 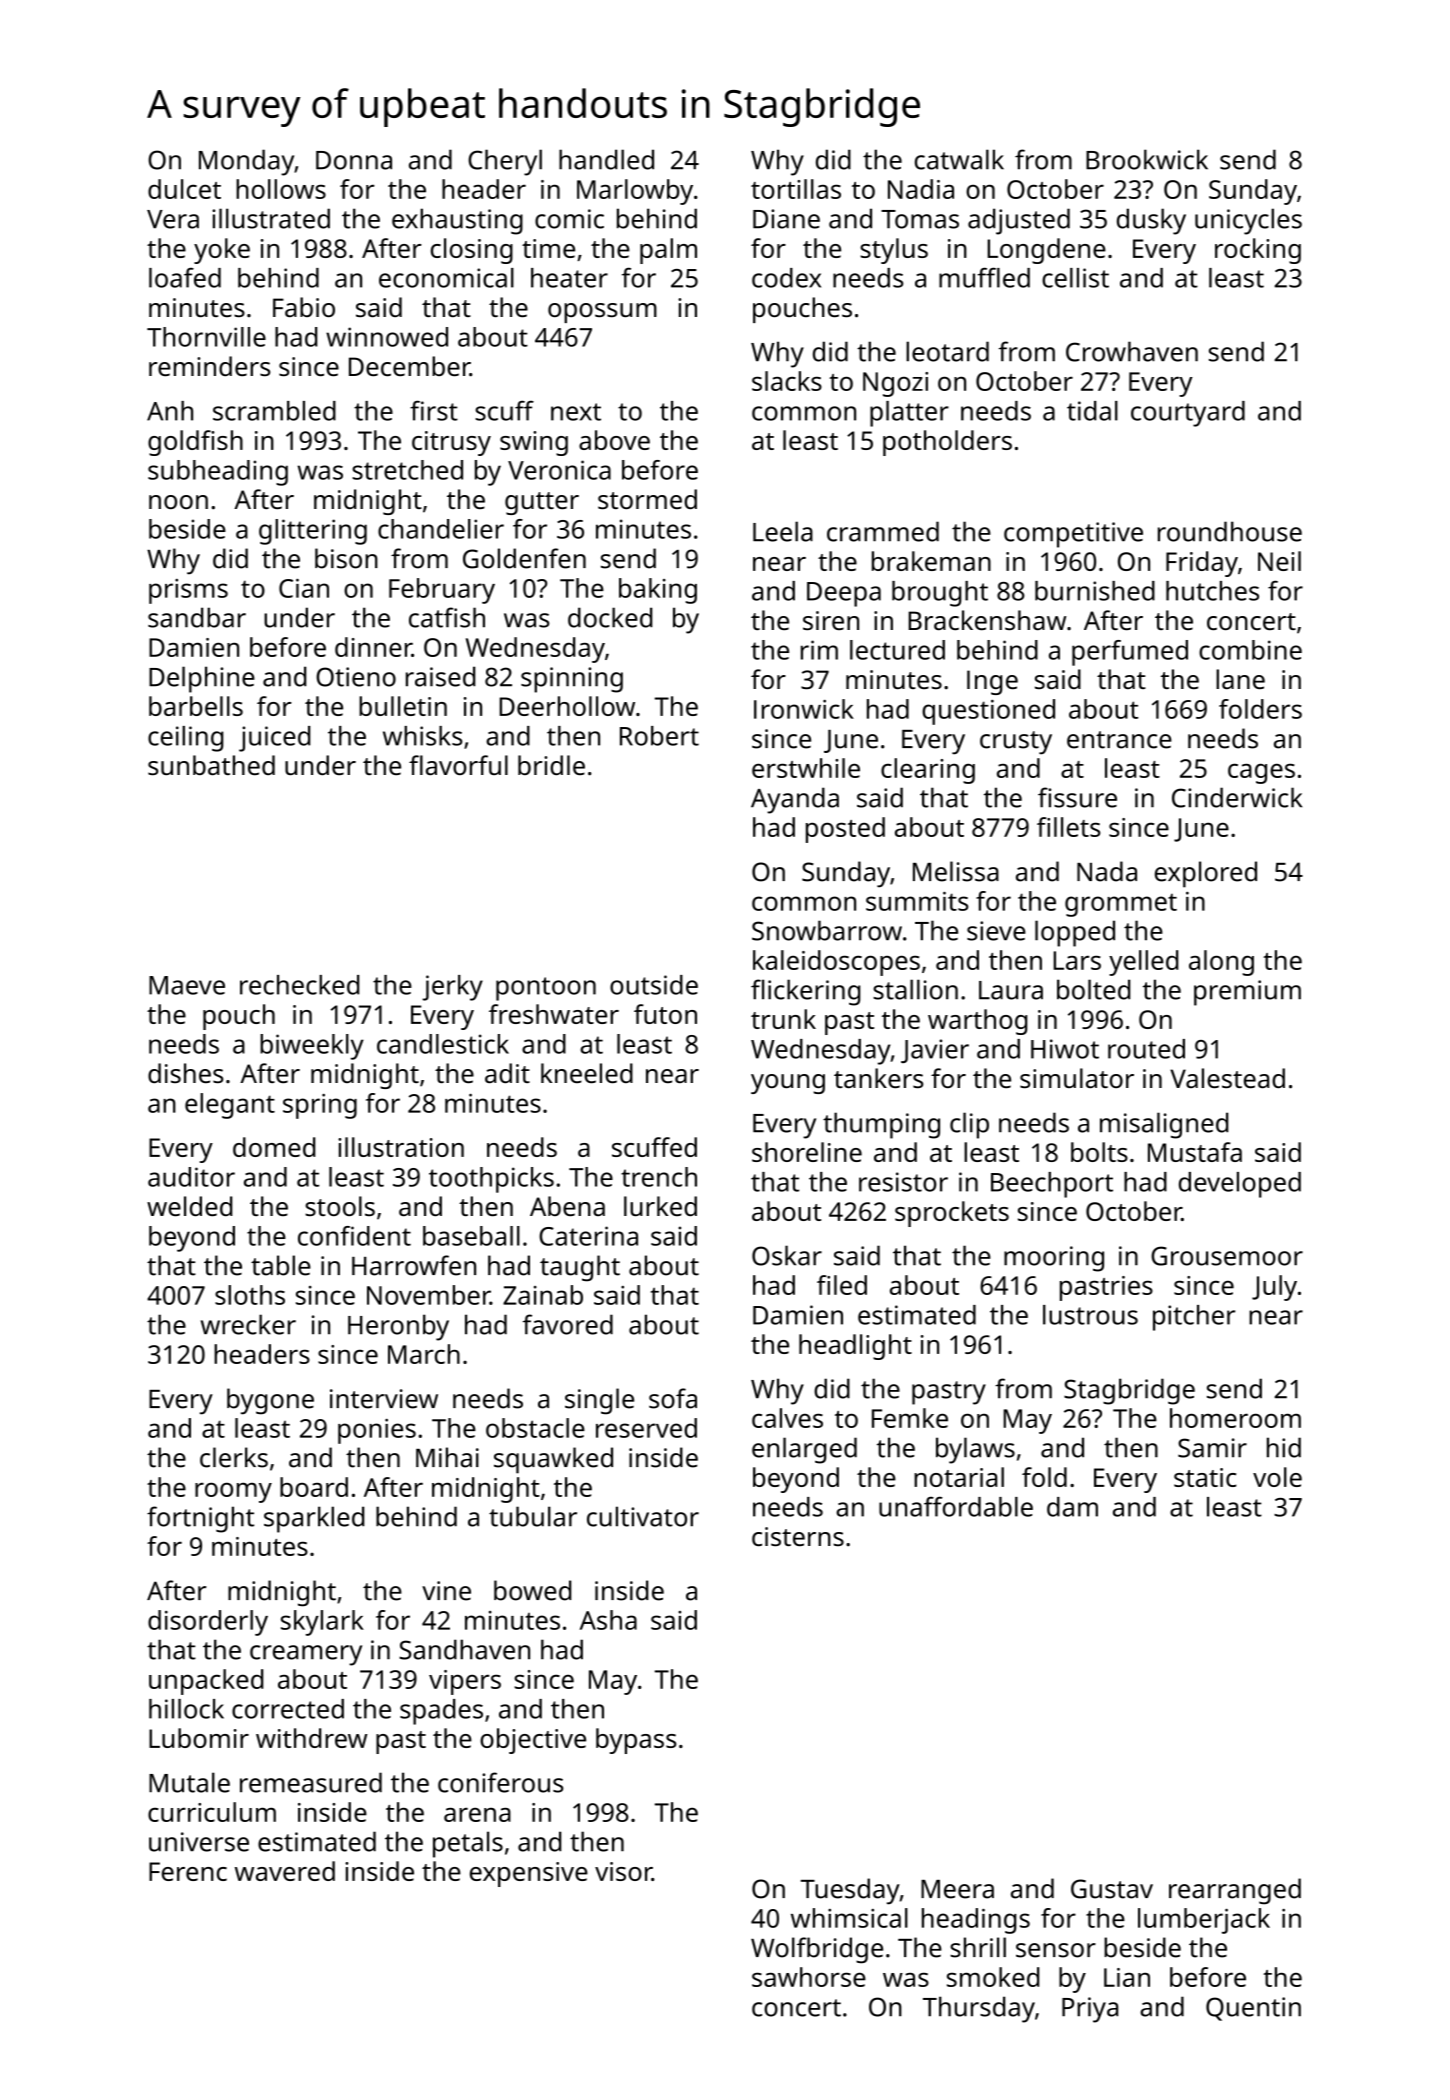 I want to click on Donna, so click(x=354, y=160).
